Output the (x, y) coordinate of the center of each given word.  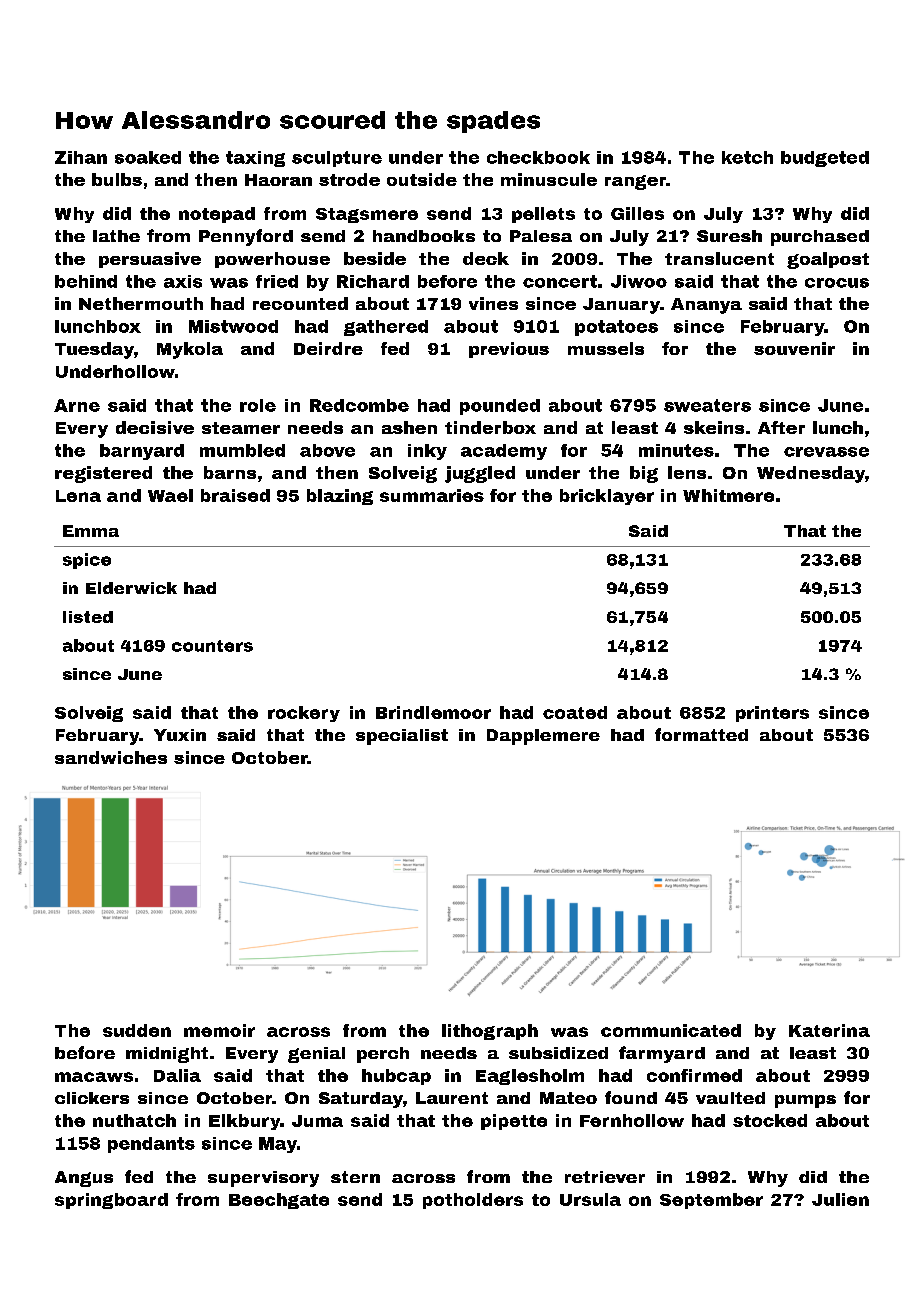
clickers (92, 1098)
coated (575, 712)
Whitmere (728, 495)
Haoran (278, 180)
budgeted (825, 159)
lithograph (490, 1032)
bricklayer (607, 497)
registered (103, 474)
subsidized (558, 1053)
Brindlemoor (433, 712)
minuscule (549, 179)
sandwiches (111, 757)
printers (772, 714)
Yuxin (180, 735)
